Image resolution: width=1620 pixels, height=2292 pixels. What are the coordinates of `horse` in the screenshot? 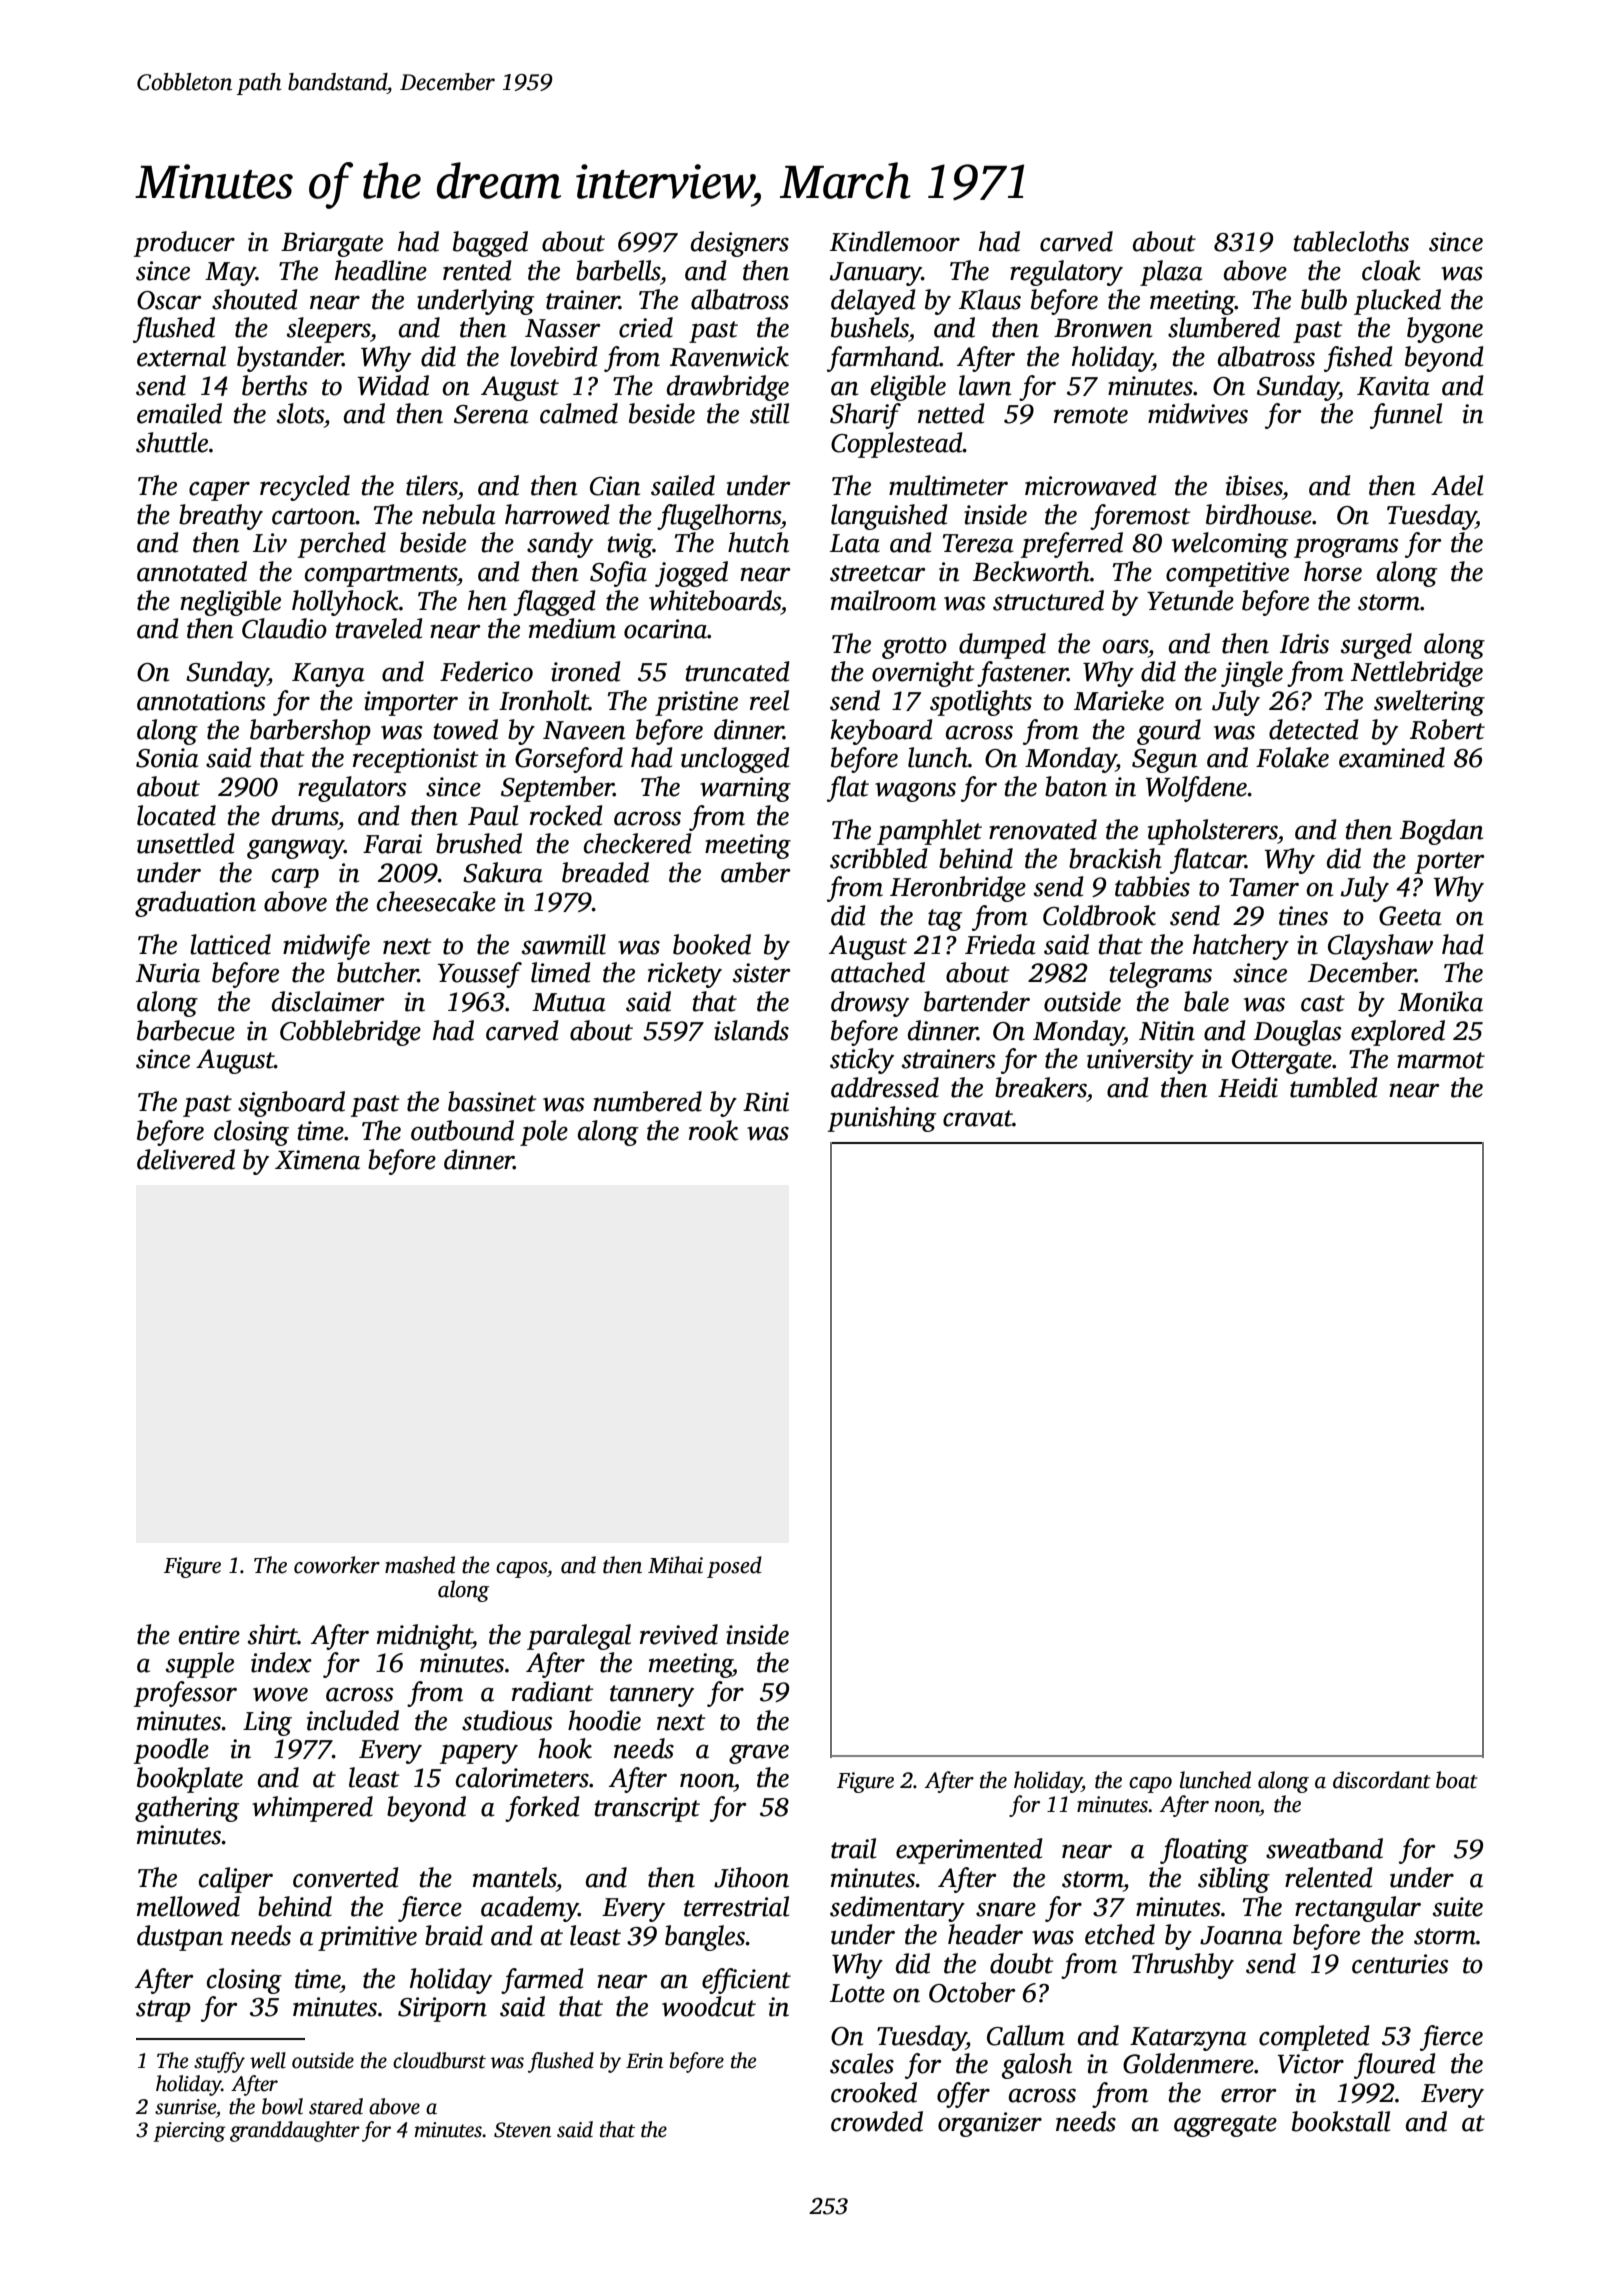 It's located at (1333, 571).
